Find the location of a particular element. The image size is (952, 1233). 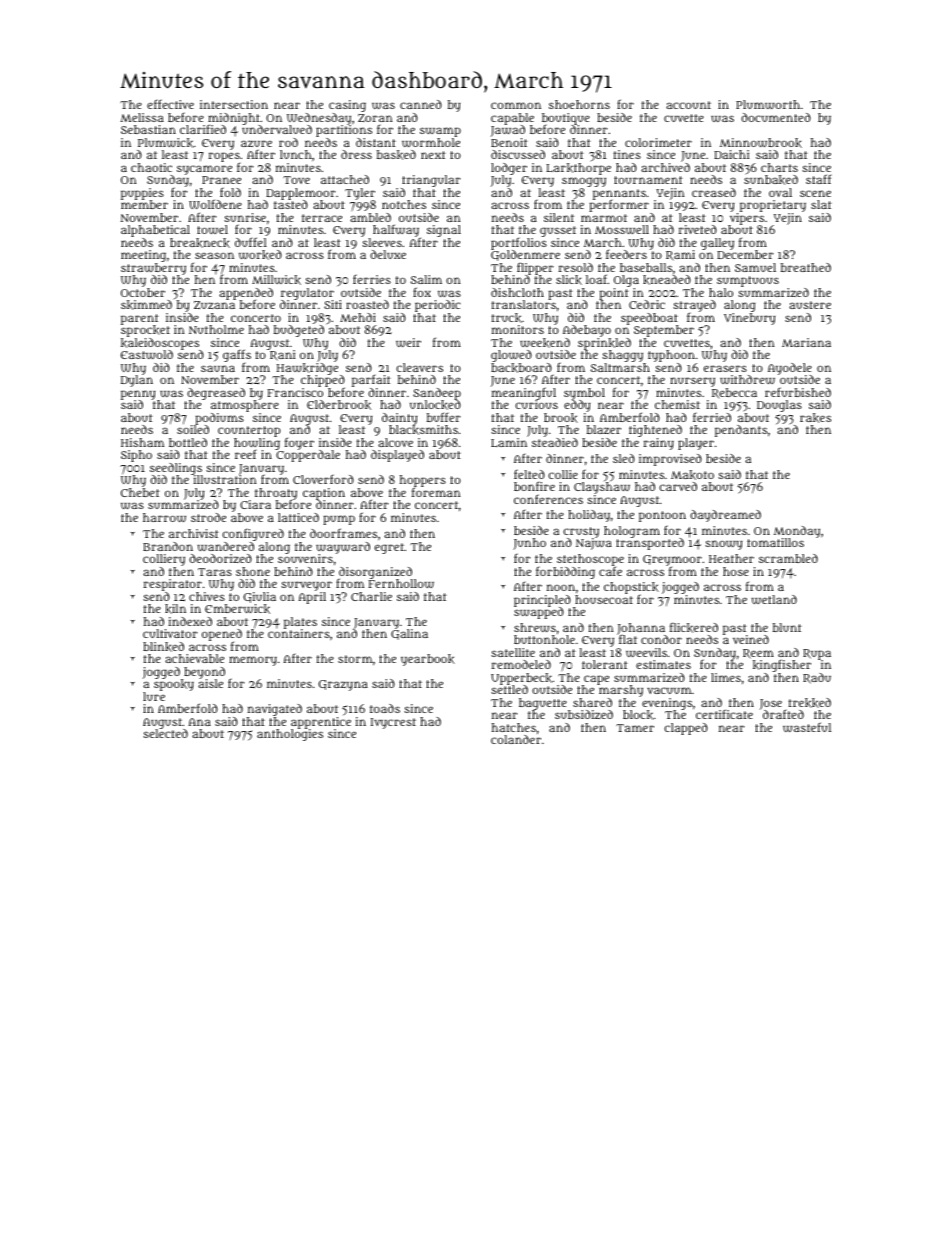

Junho is located at coordinates (529, 544).
